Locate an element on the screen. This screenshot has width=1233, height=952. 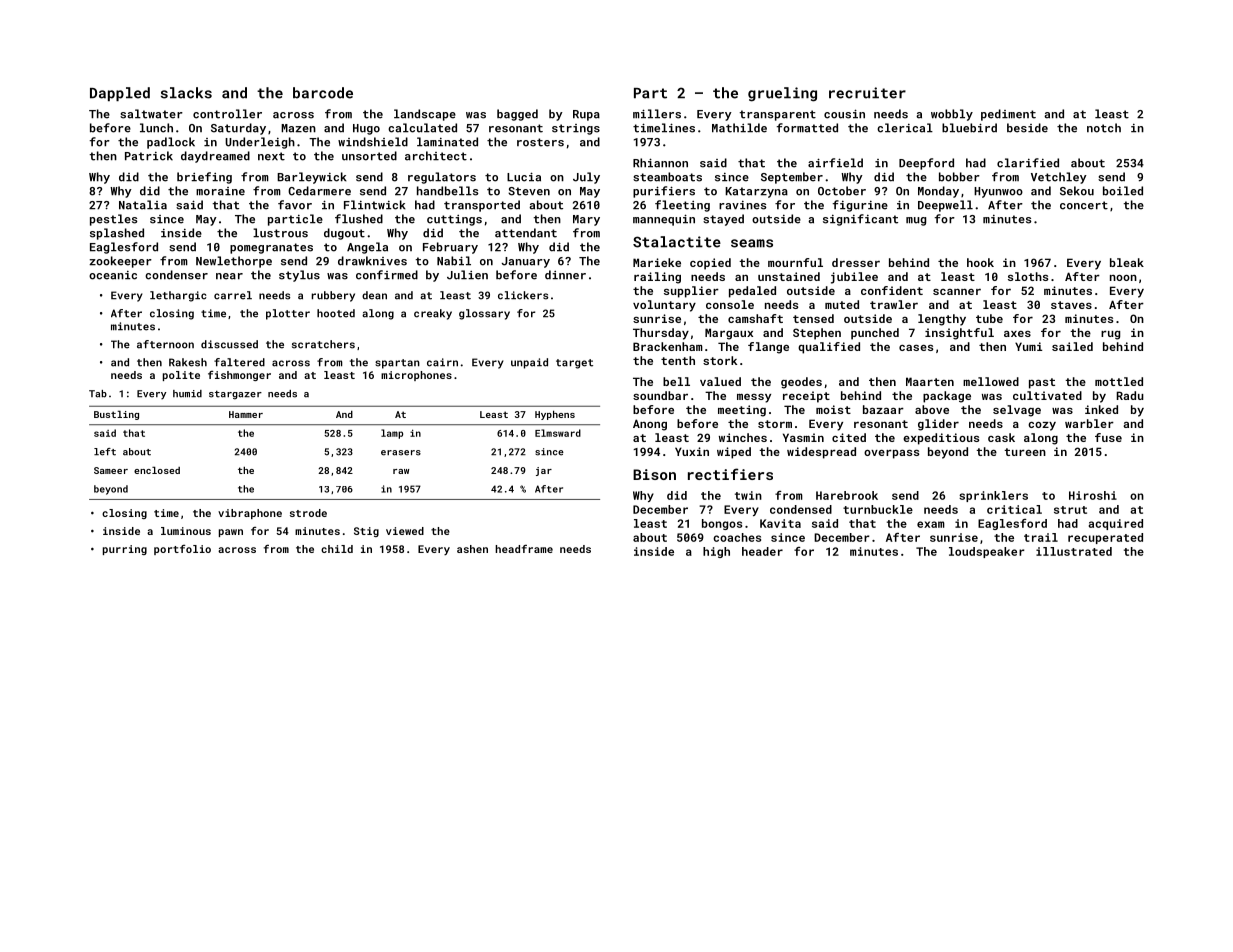
seams is located at coordinates (752, 243).
